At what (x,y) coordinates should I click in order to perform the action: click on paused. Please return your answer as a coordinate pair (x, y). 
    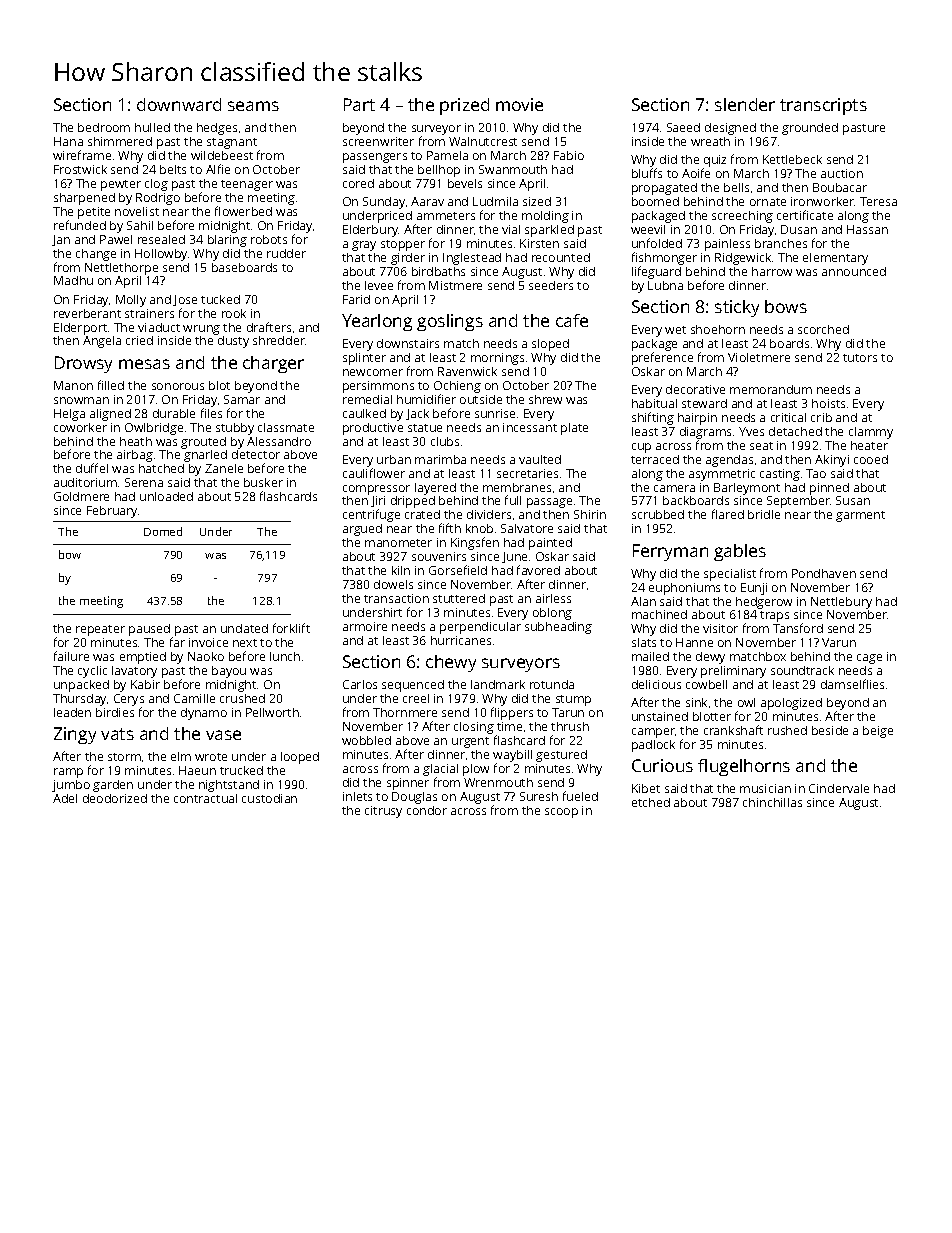
    Looking at the image, I should click on (149, 630).
